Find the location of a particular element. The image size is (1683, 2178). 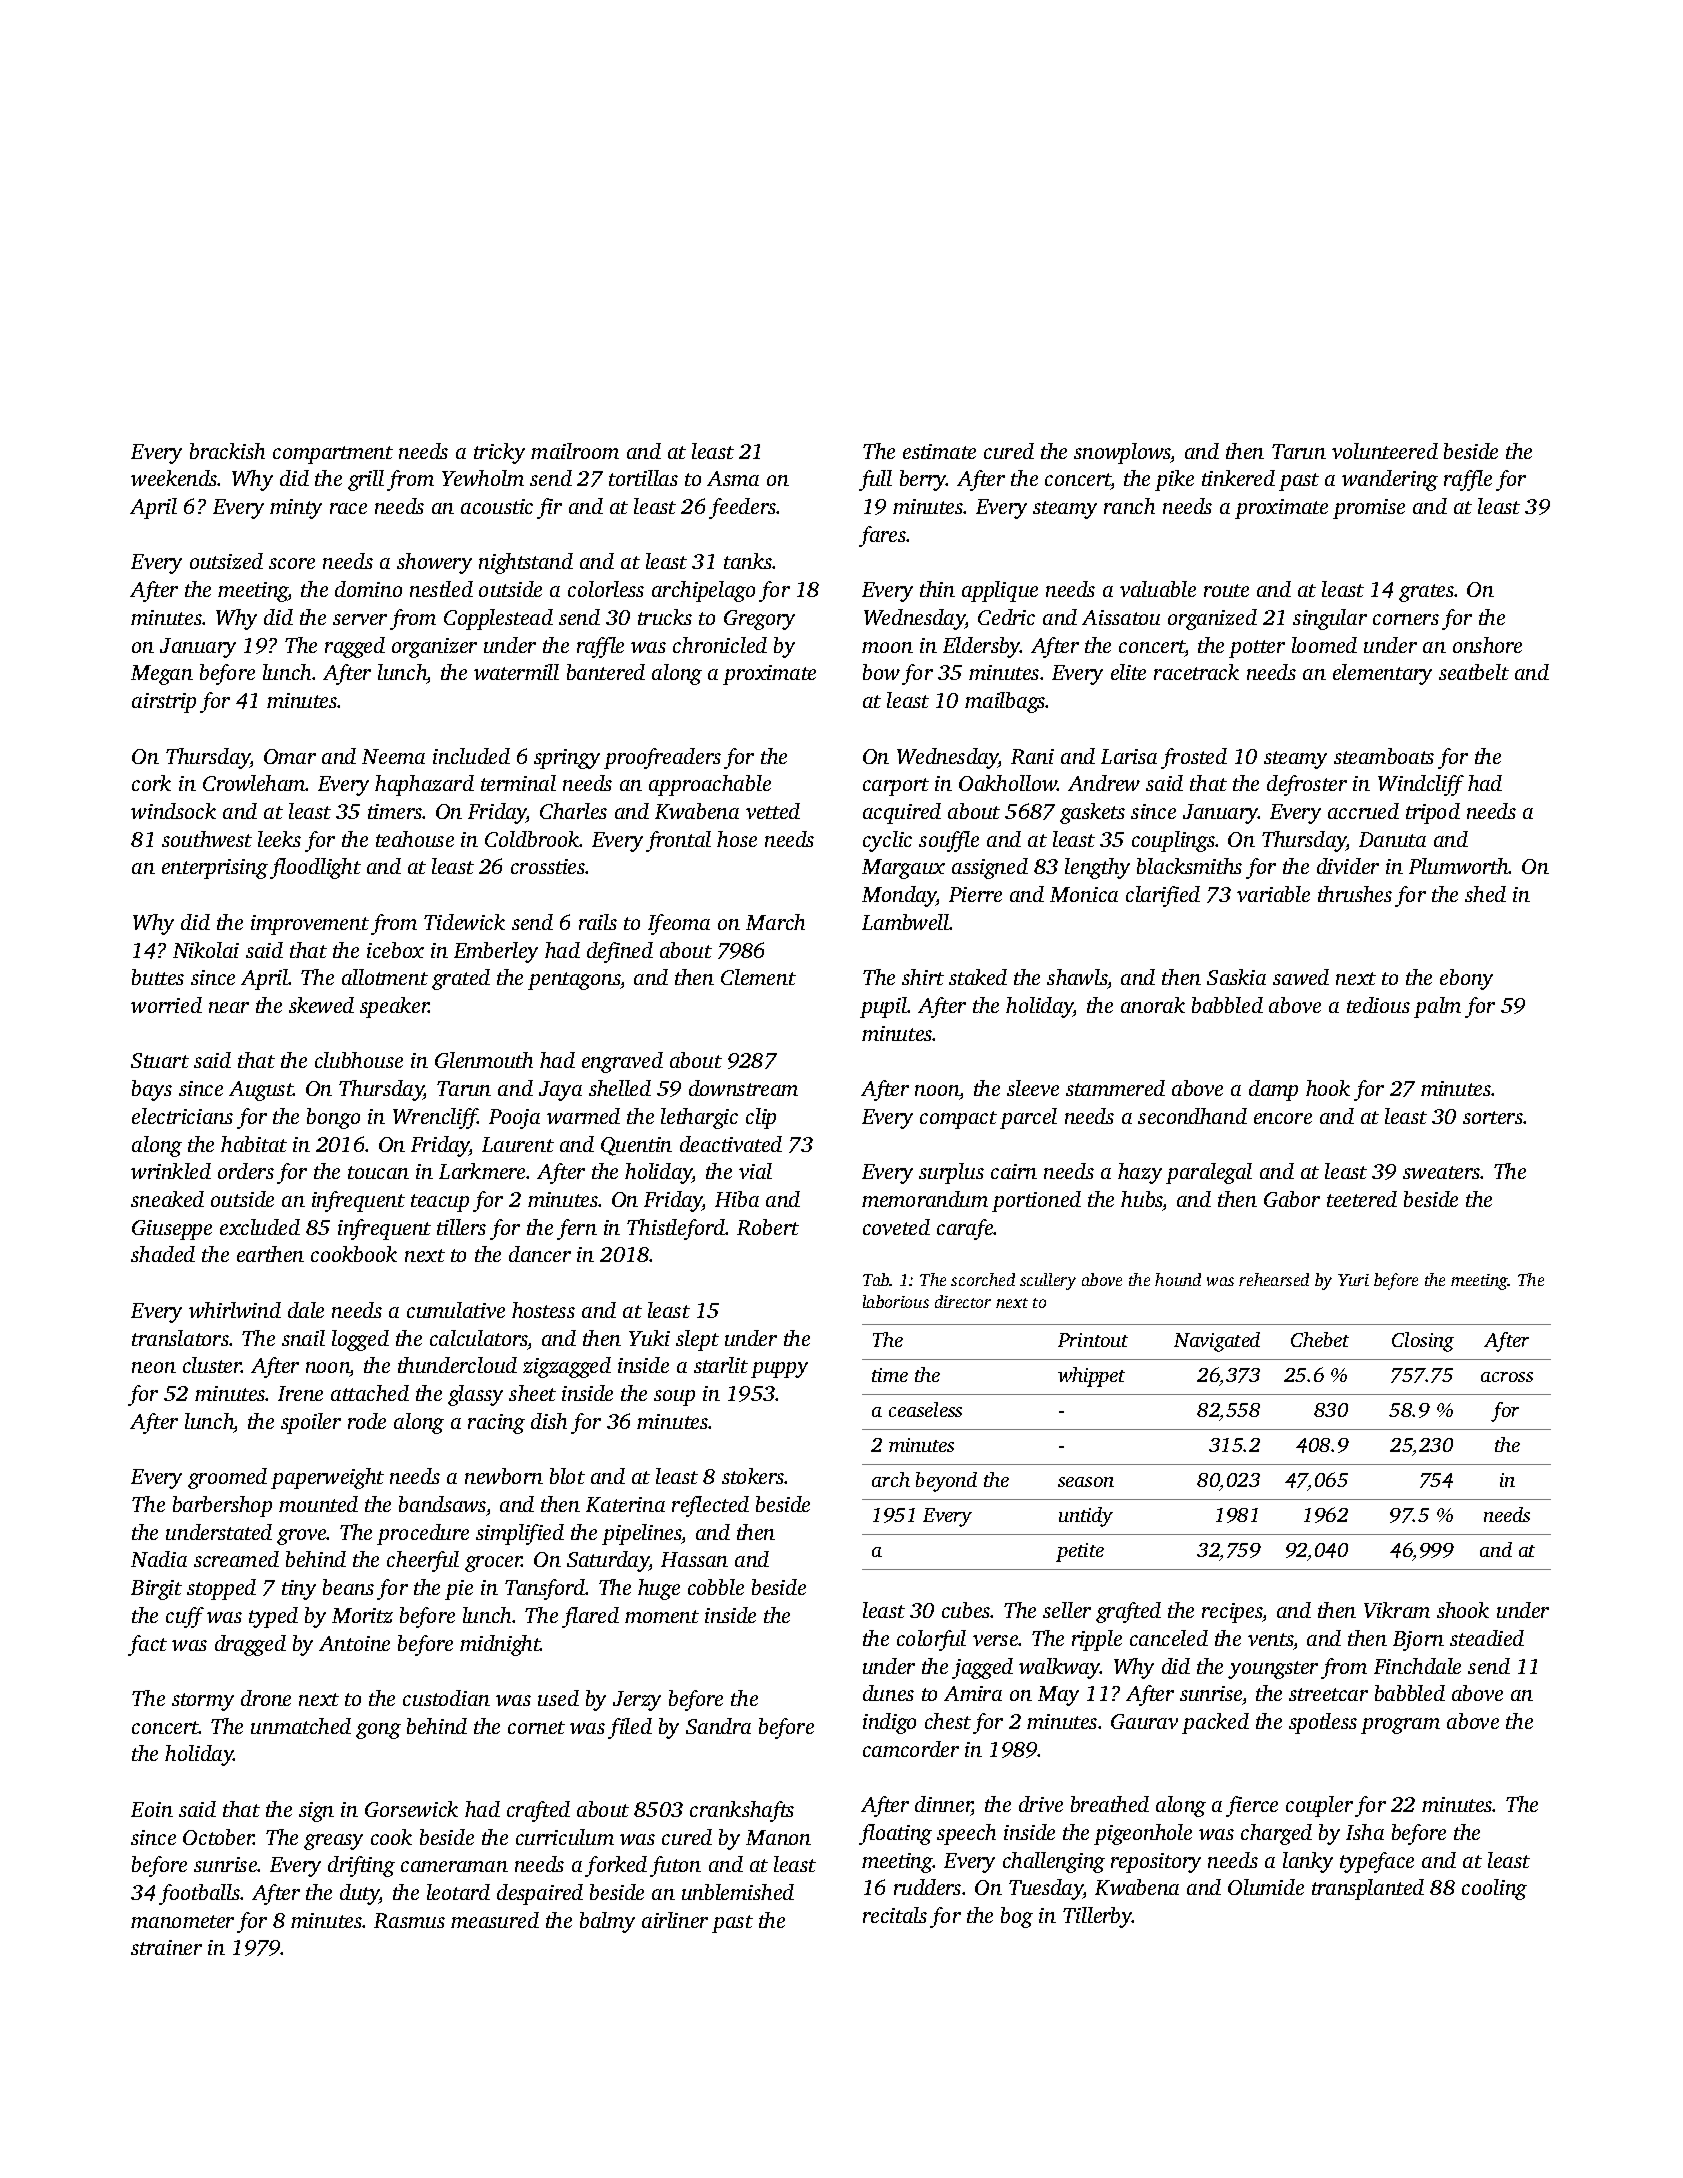

Oakhollow is located at coordinates (1008, 783).
